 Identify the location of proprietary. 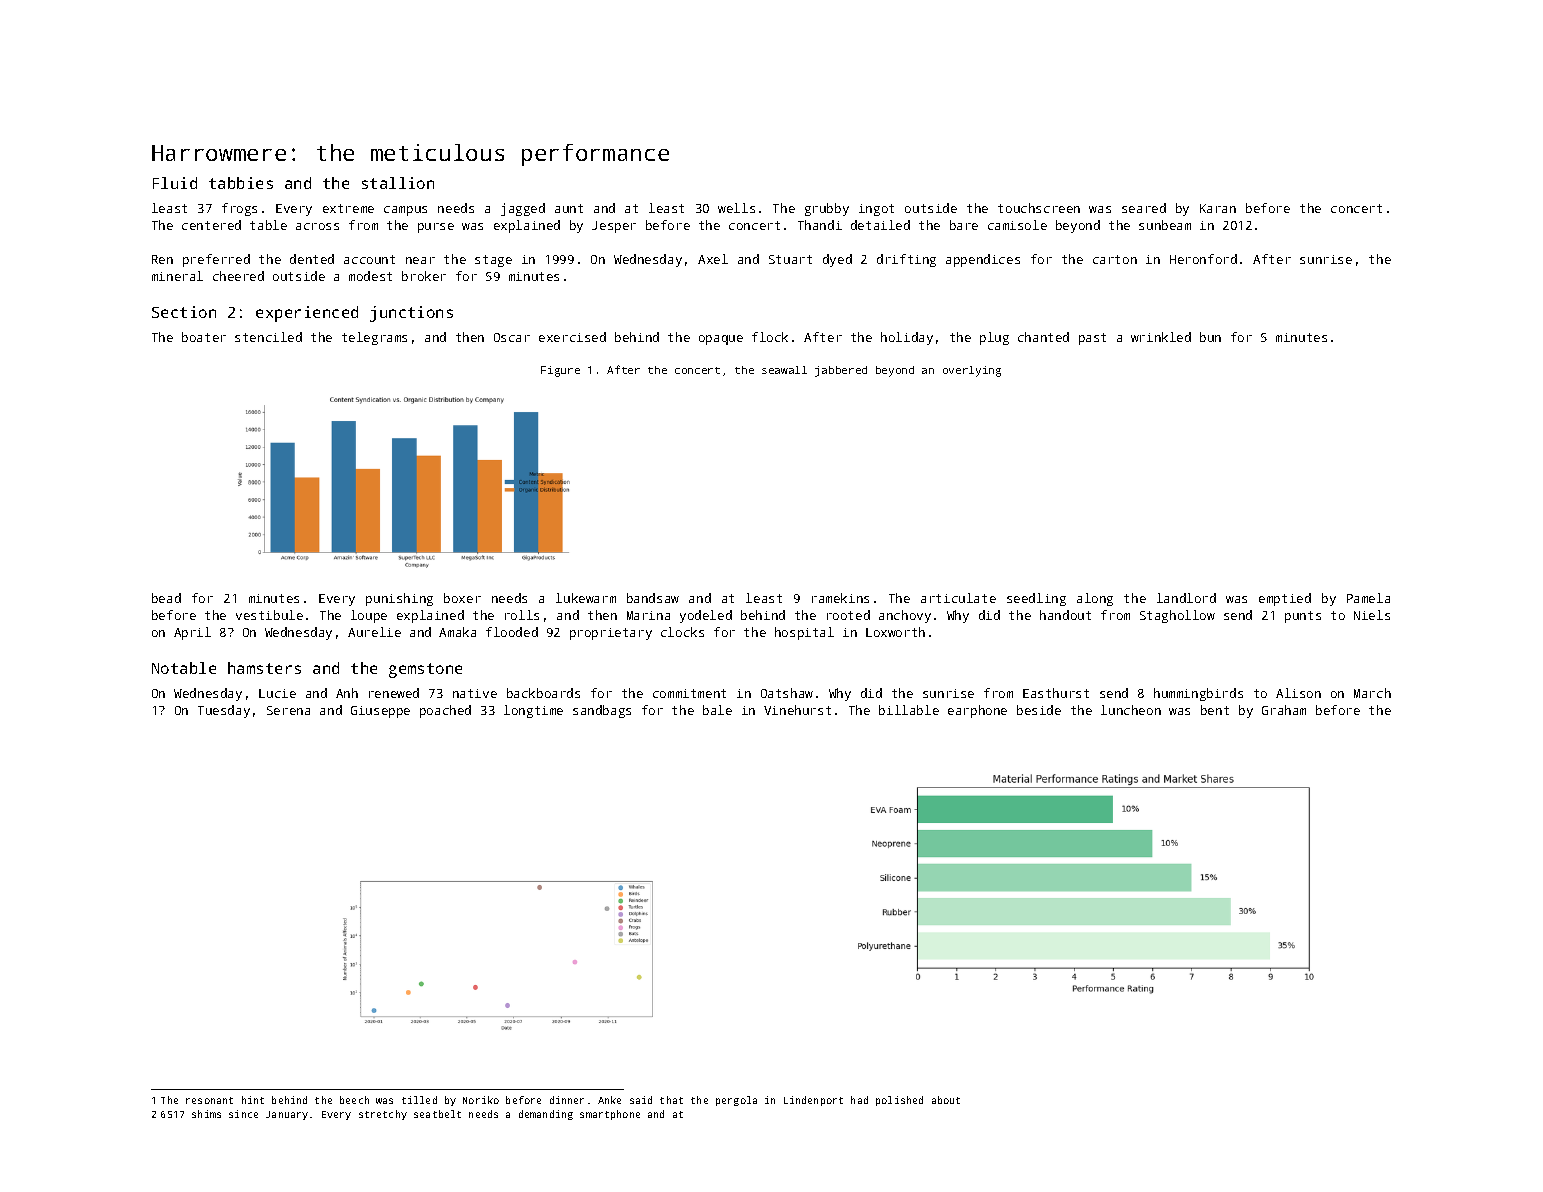
(611, 634).
